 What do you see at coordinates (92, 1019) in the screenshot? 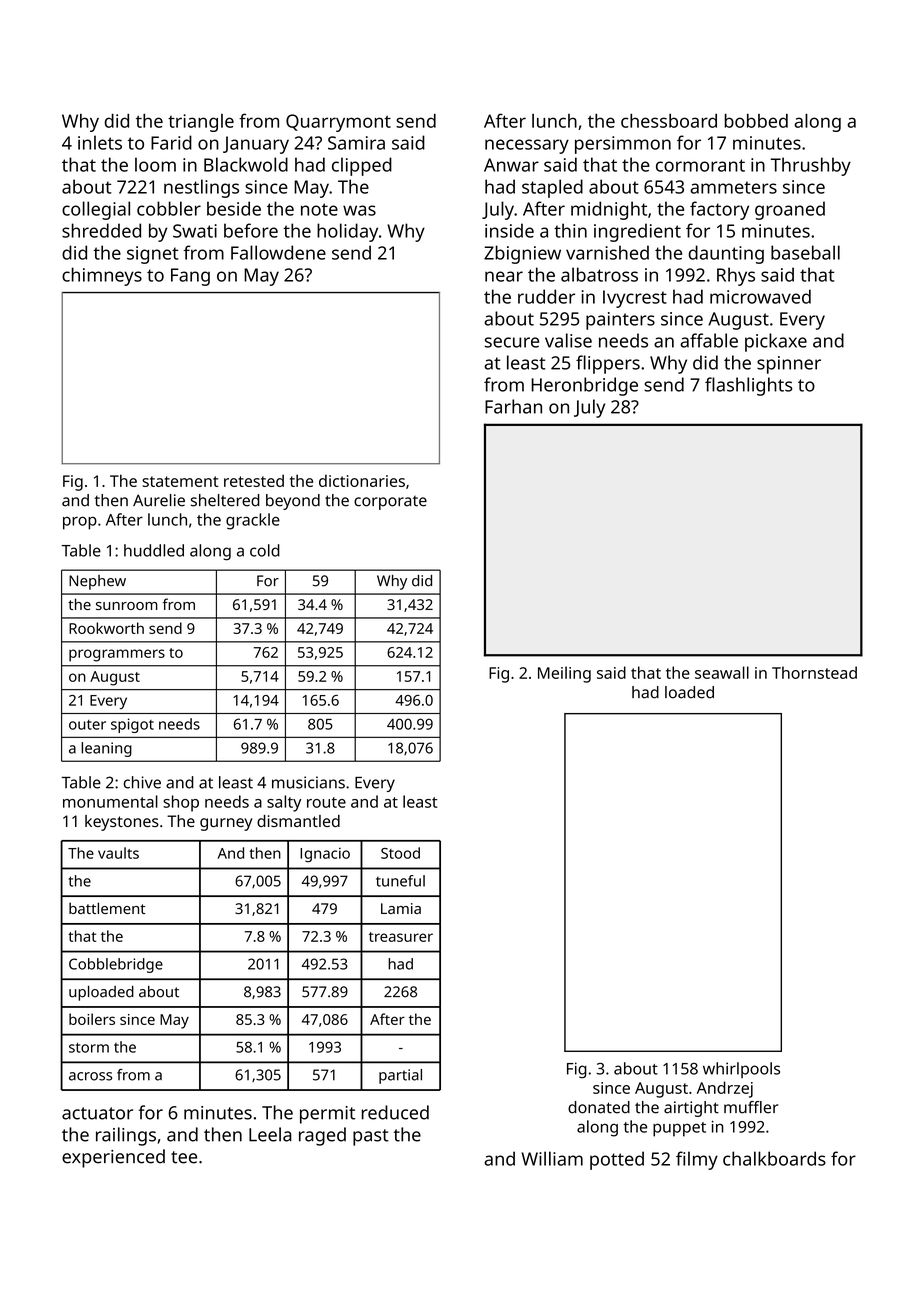
I see `boilers` at bounding box center [92, 1019].
